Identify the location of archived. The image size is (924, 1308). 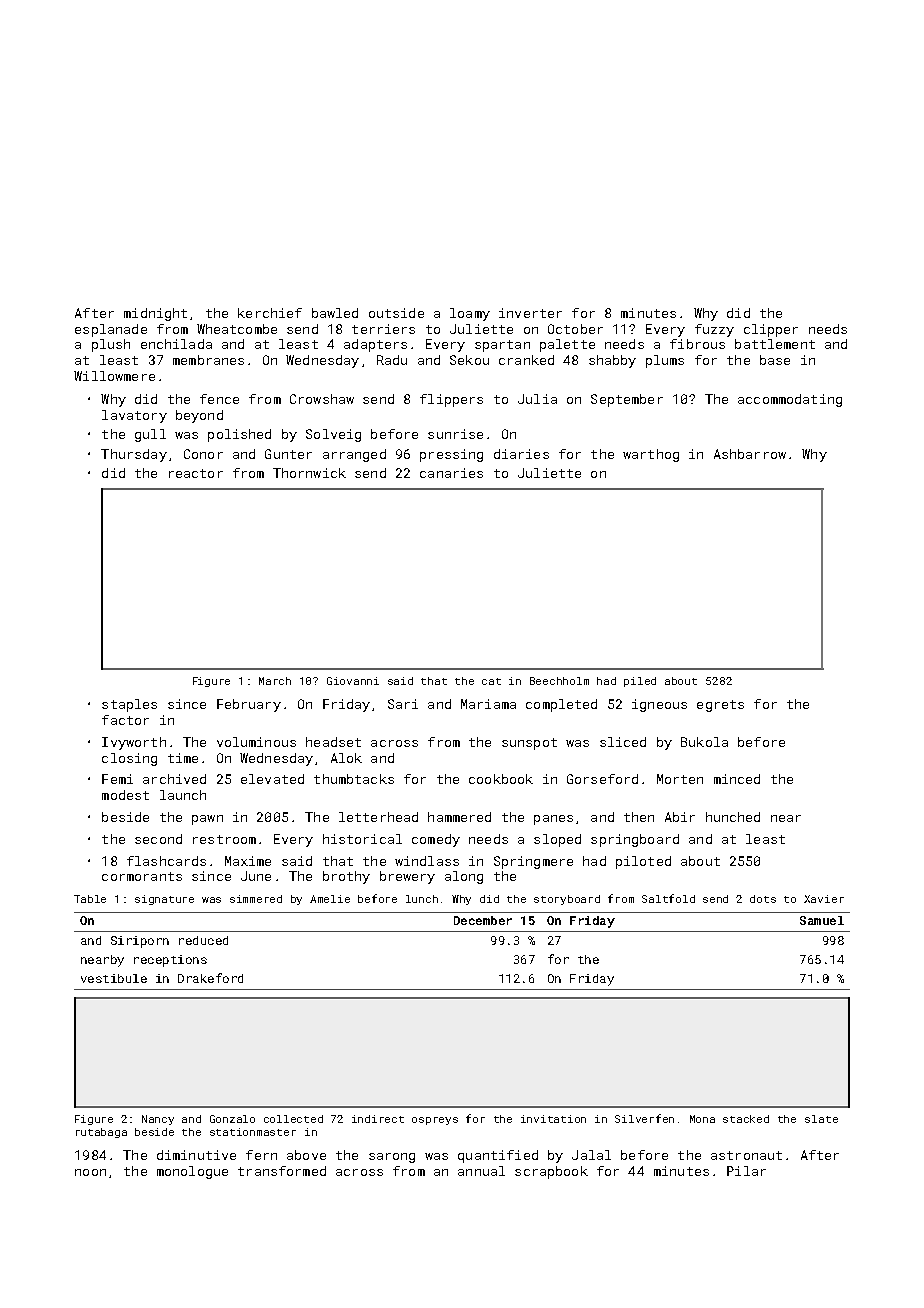
(174, 779).
